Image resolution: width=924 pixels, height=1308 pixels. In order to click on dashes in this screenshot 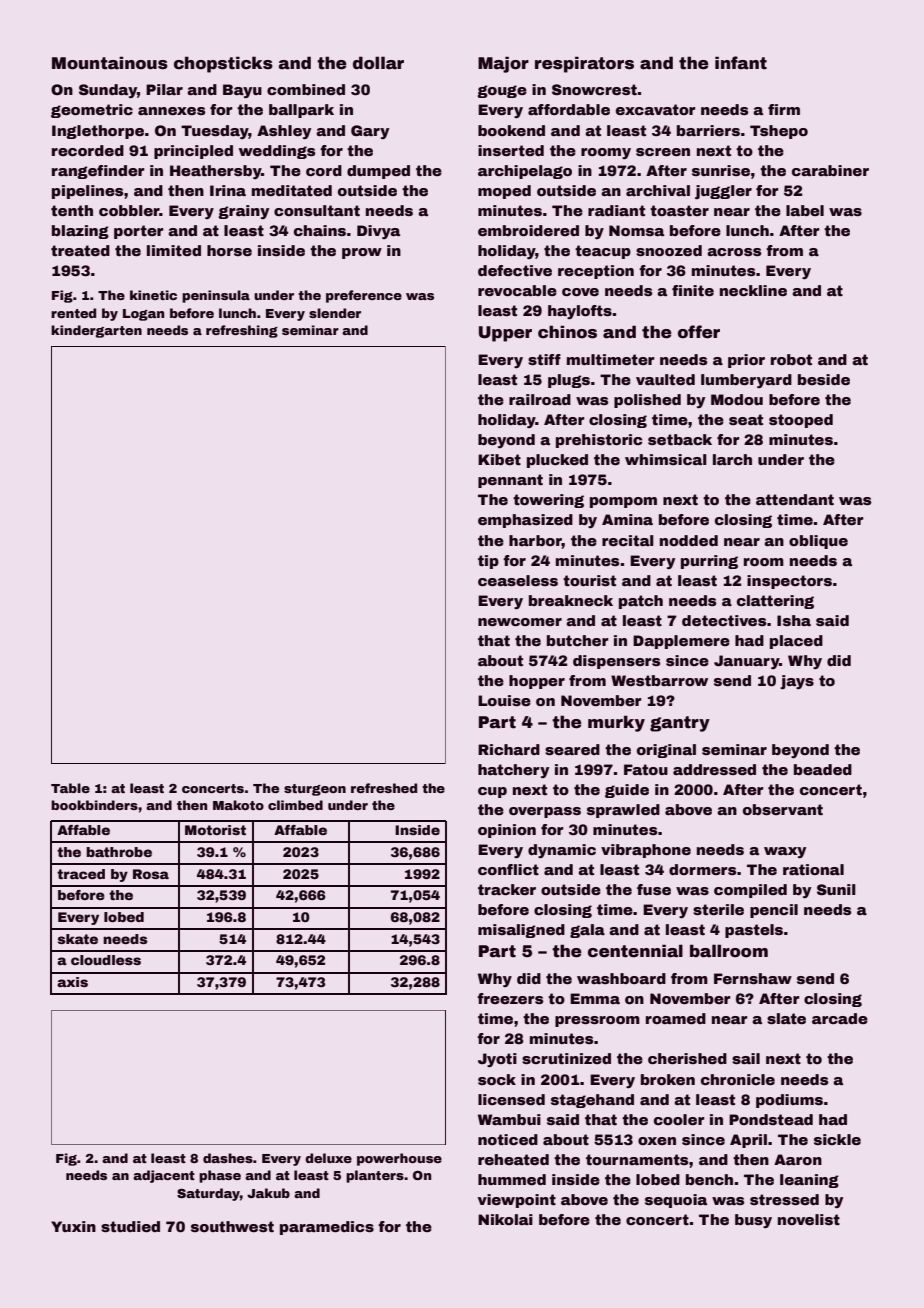, I will do `click(228, 1158)`.
